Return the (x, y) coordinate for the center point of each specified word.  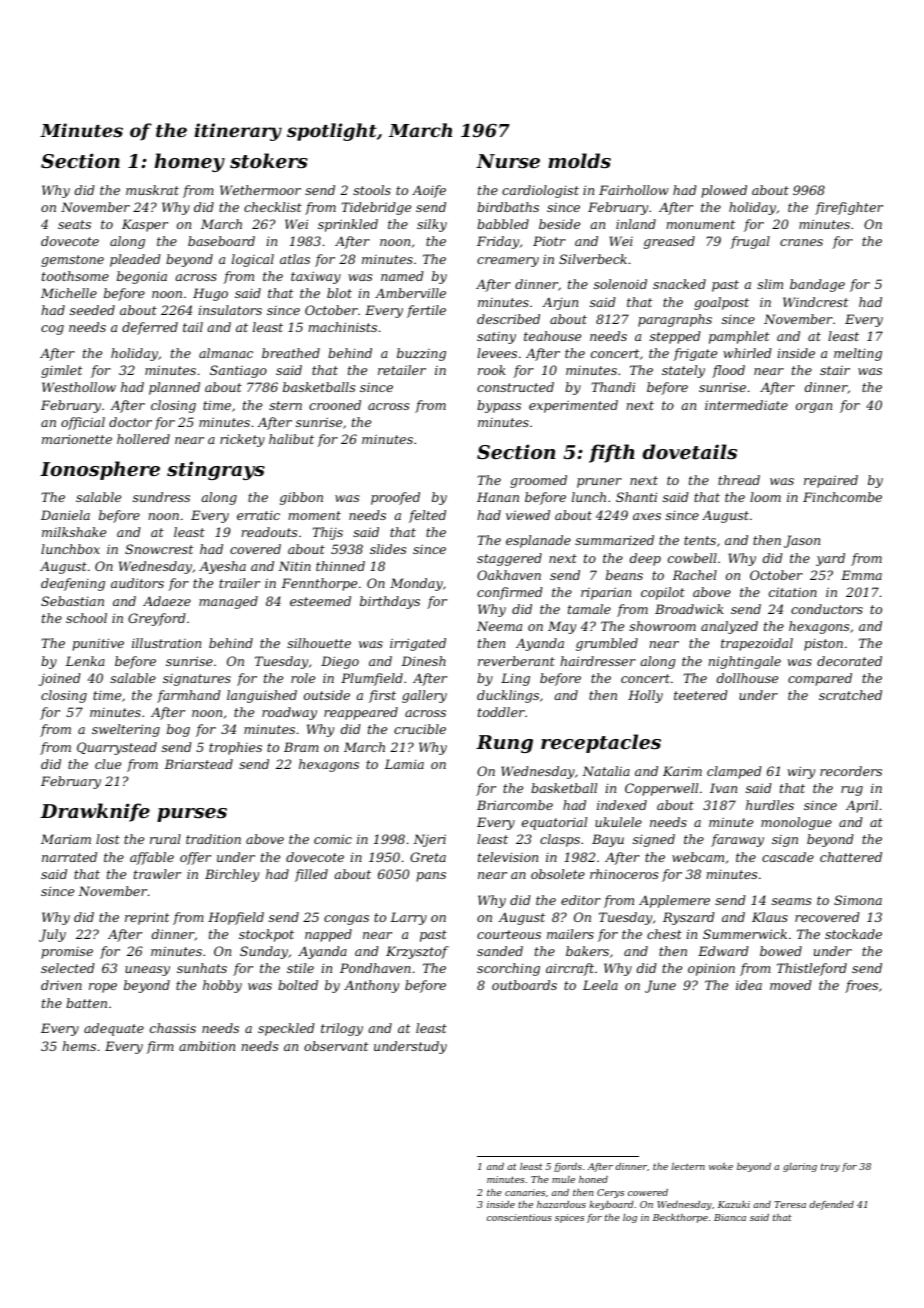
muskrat (152, 190)
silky (432, 225)
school (86, 618)
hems (79, 1046)
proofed (395, 498)
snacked (679, 284)
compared (820, 679)
